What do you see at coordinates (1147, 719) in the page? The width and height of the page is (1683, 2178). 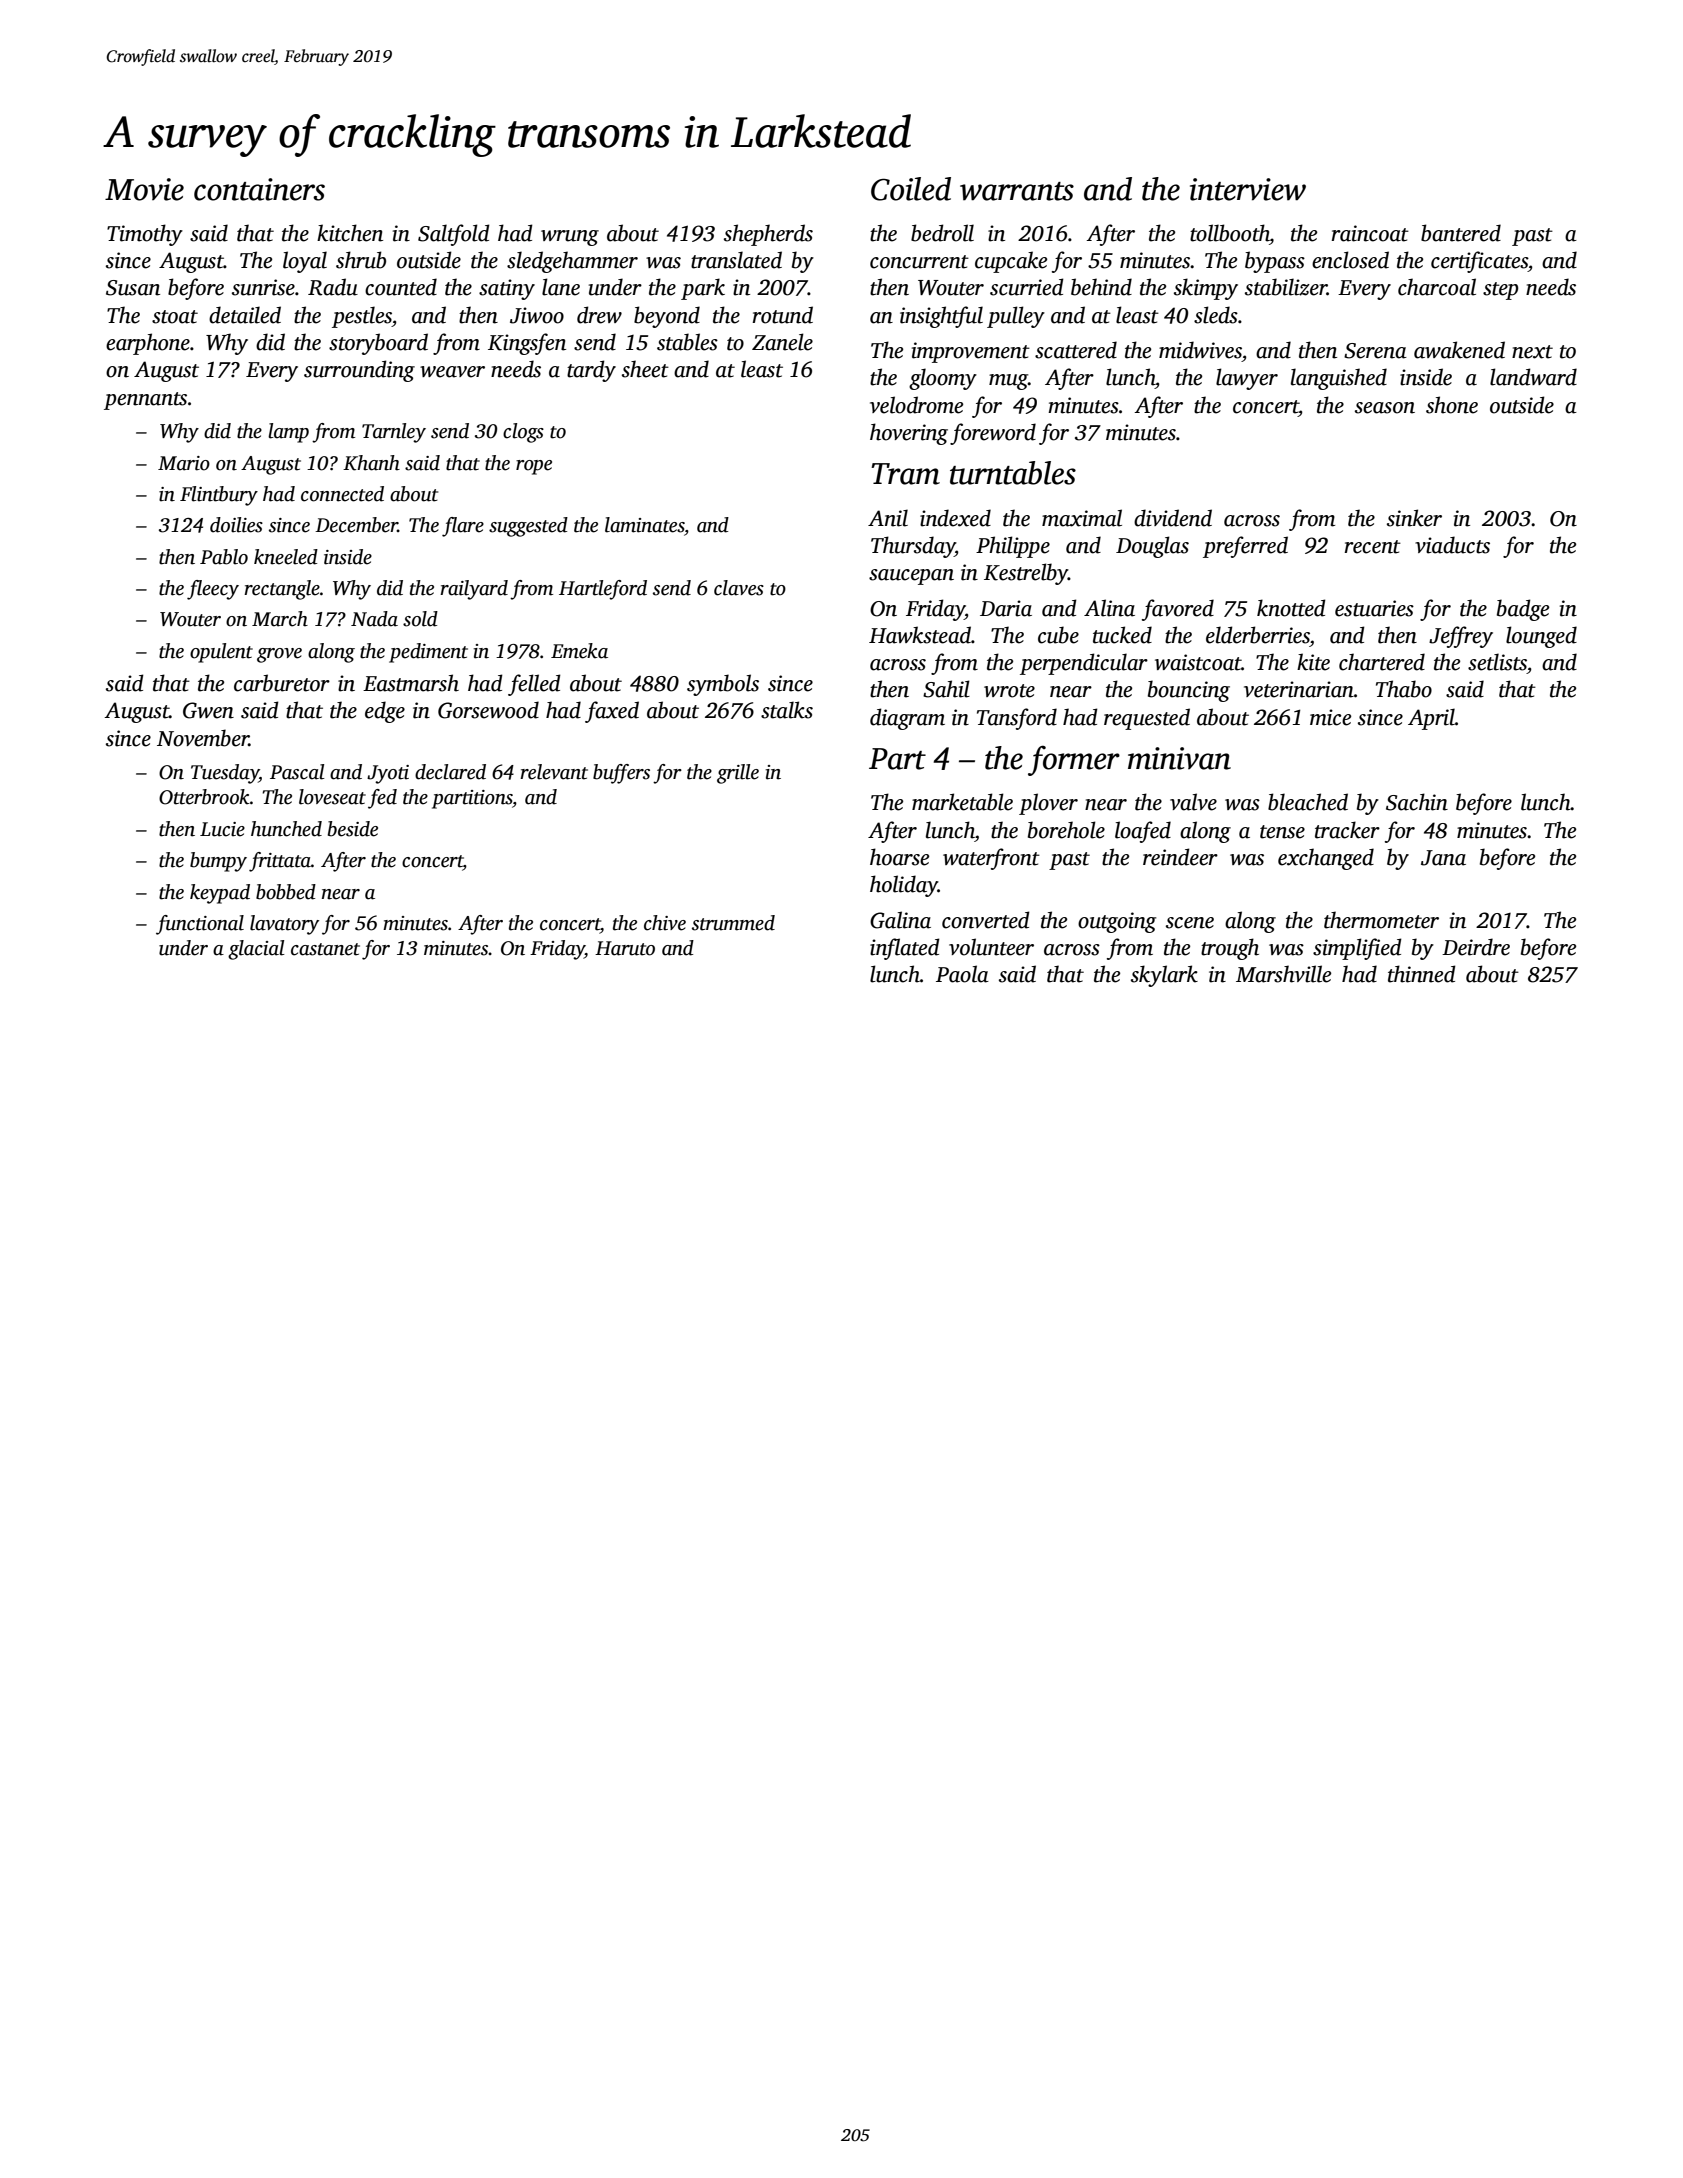 I see `requested` at bounding box center [1147, 719].
